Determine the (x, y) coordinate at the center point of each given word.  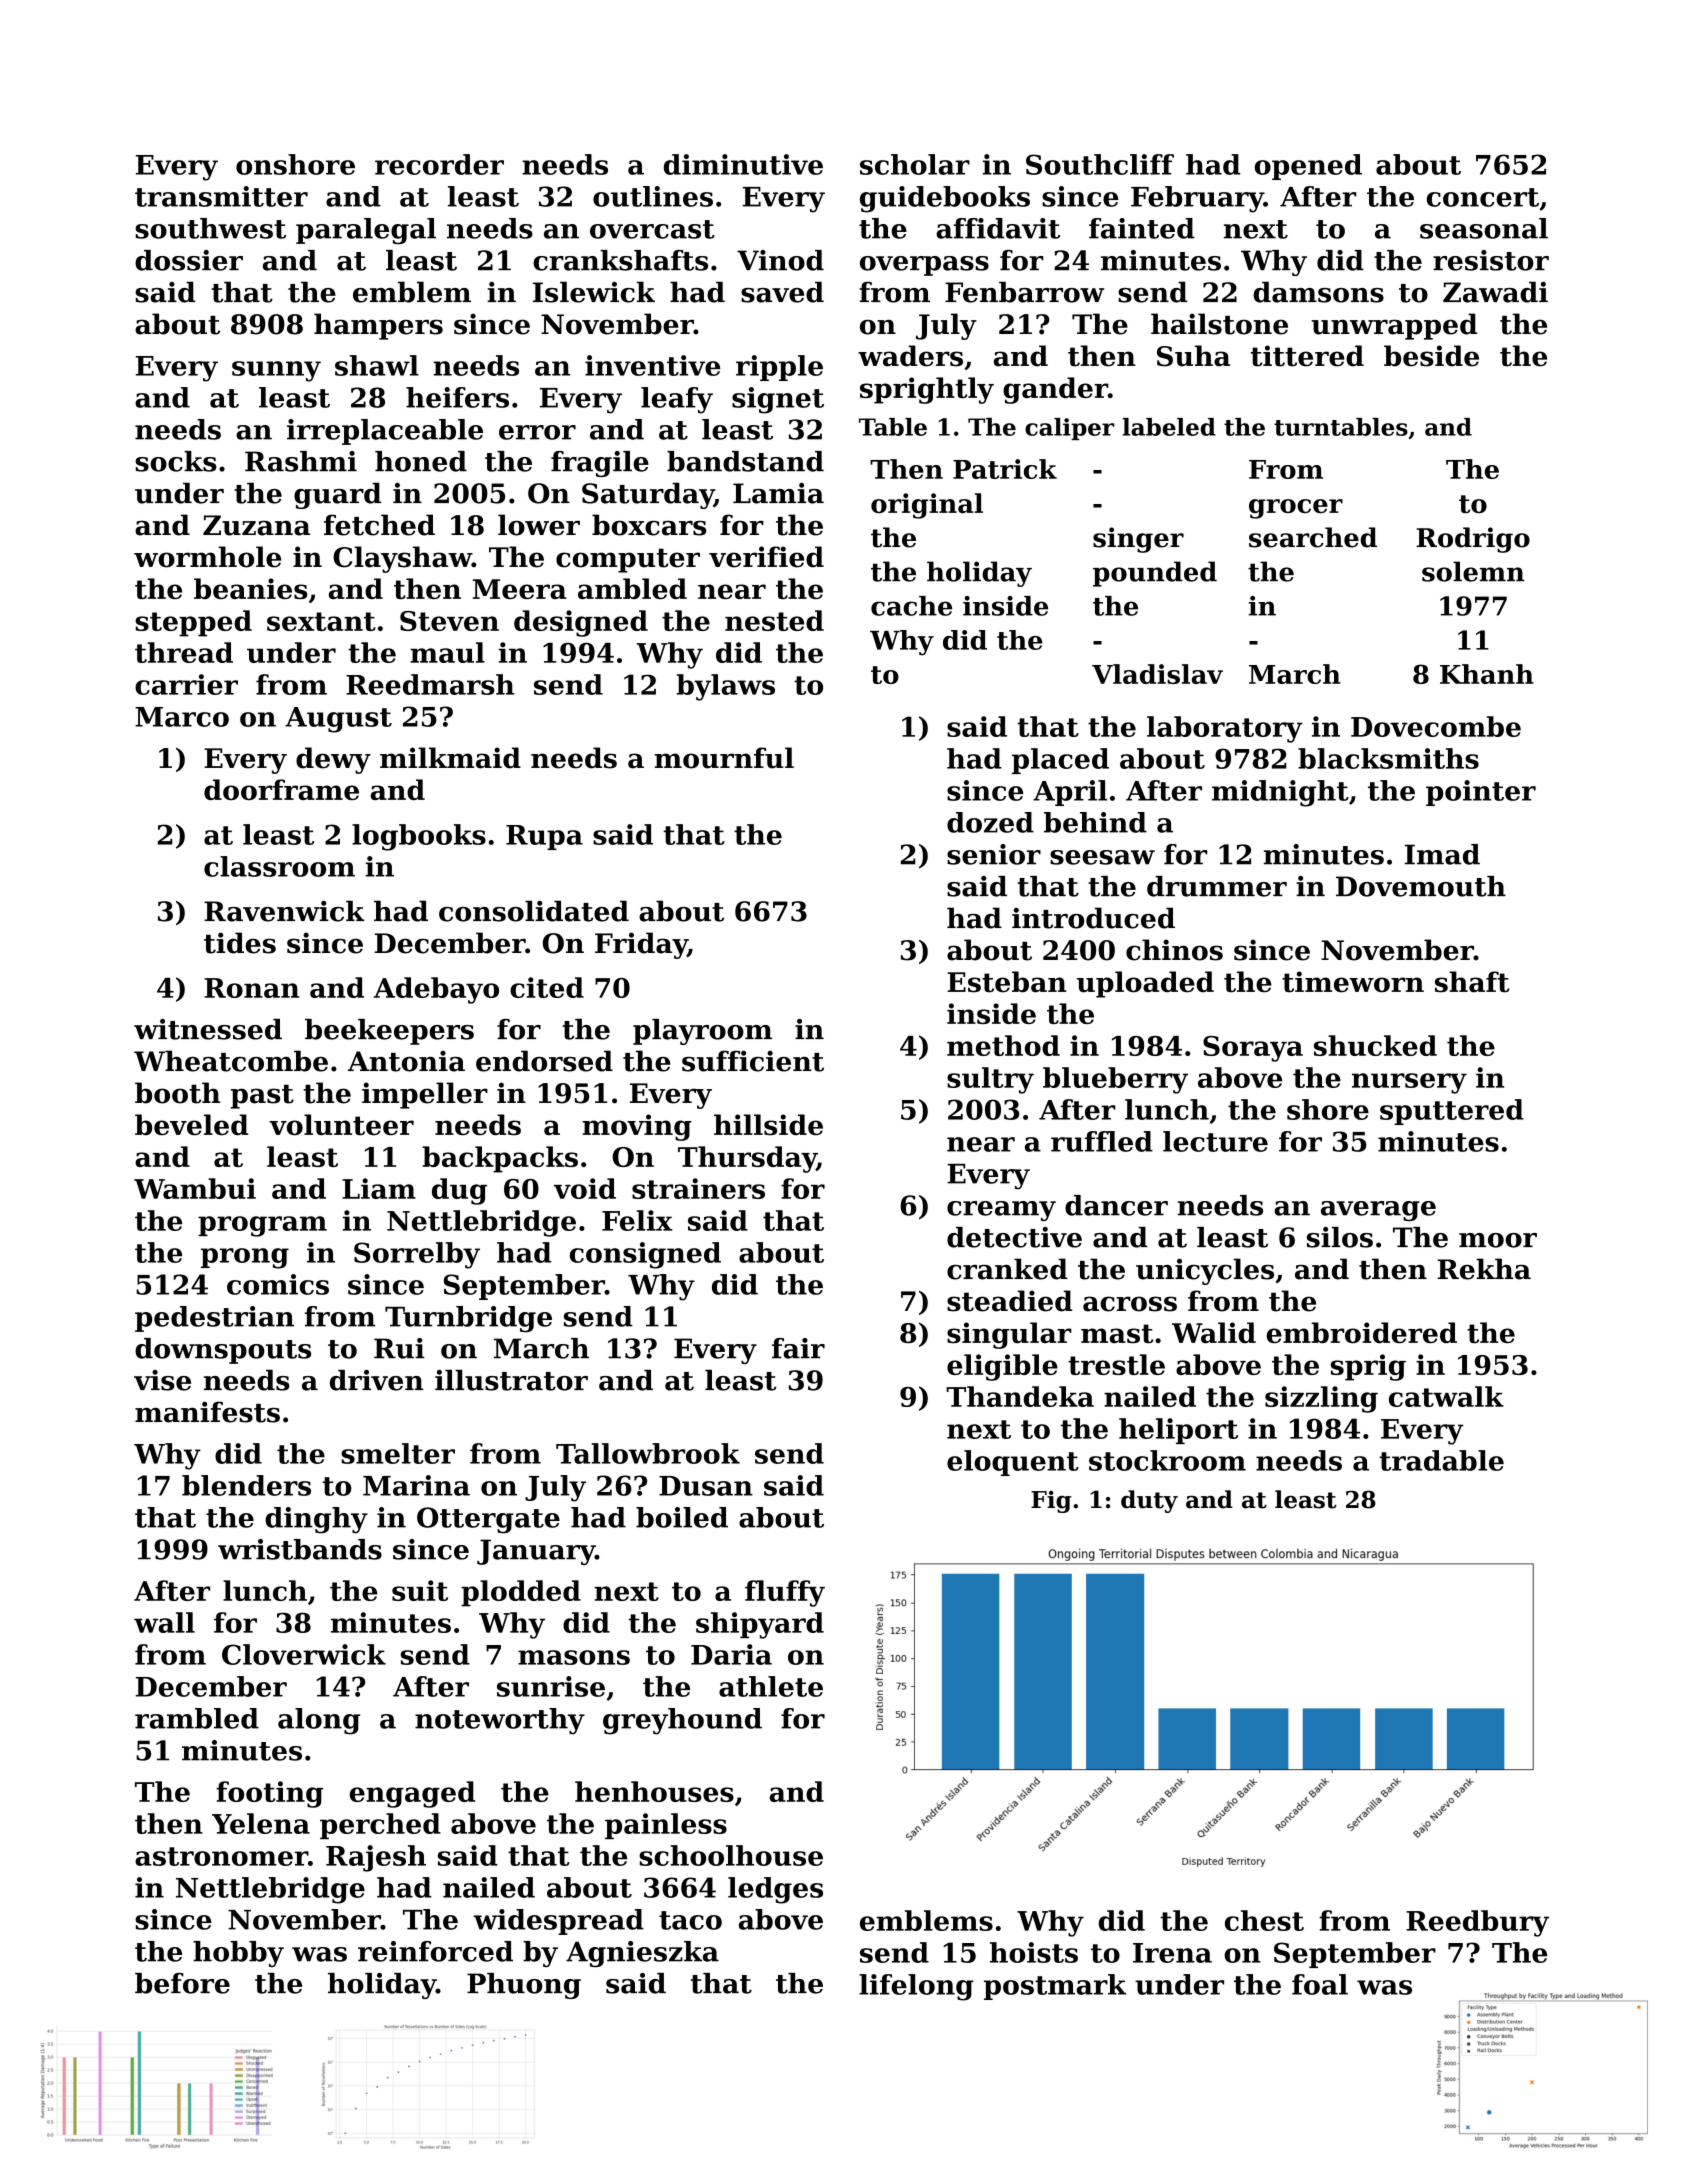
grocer (1296, 509)
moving (637, 1127)
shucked (1375, 1045)
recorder (439, 164)
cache (911, 606)
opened (1308, 167)
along (319, 1721)
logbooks (419, 837)
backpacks (500, 1159)
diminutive (743, 164)
